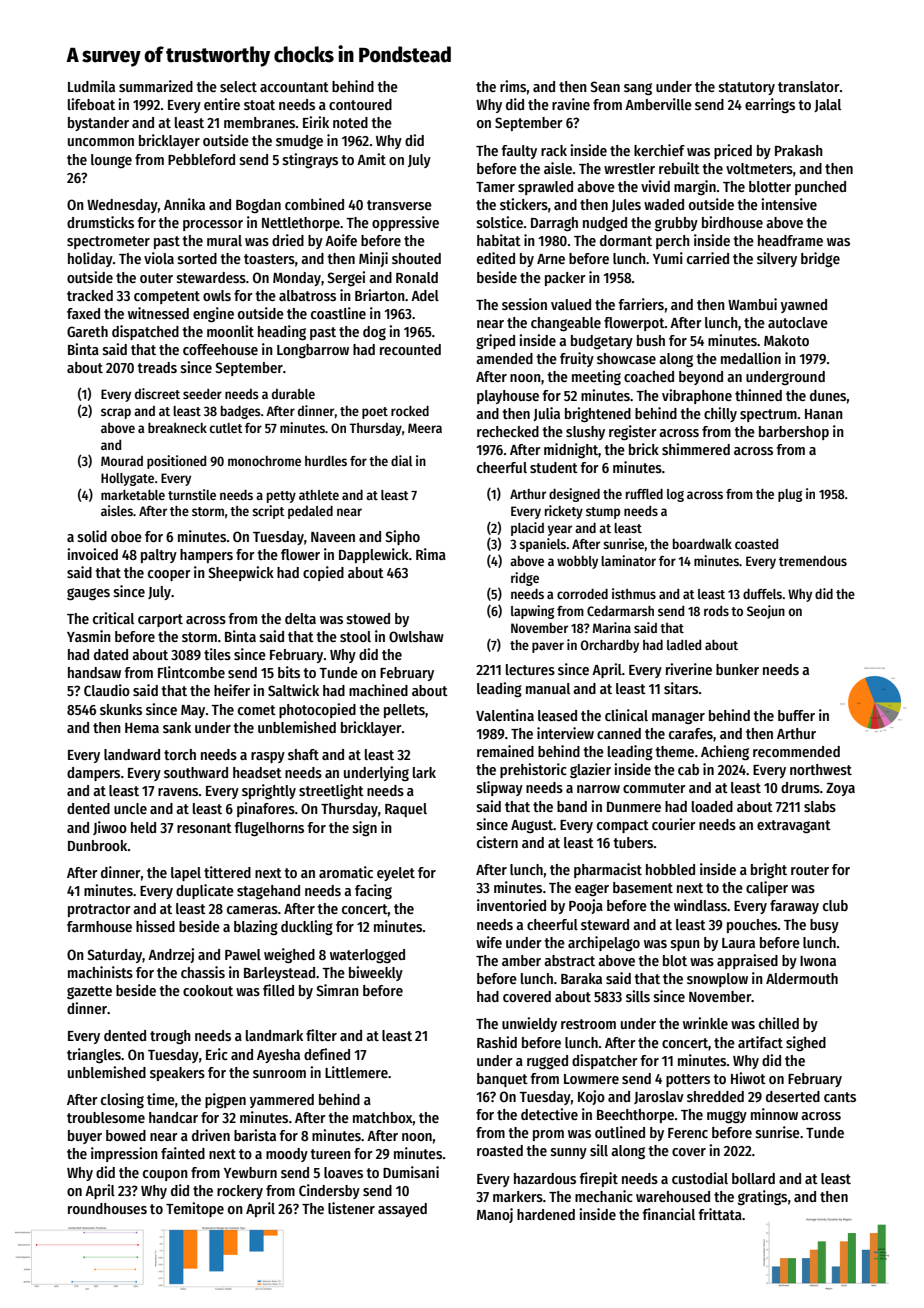 This image has width=924, height=1308. Describe the element at coordinates (633, 432) in the image. I see `register` at that location.
